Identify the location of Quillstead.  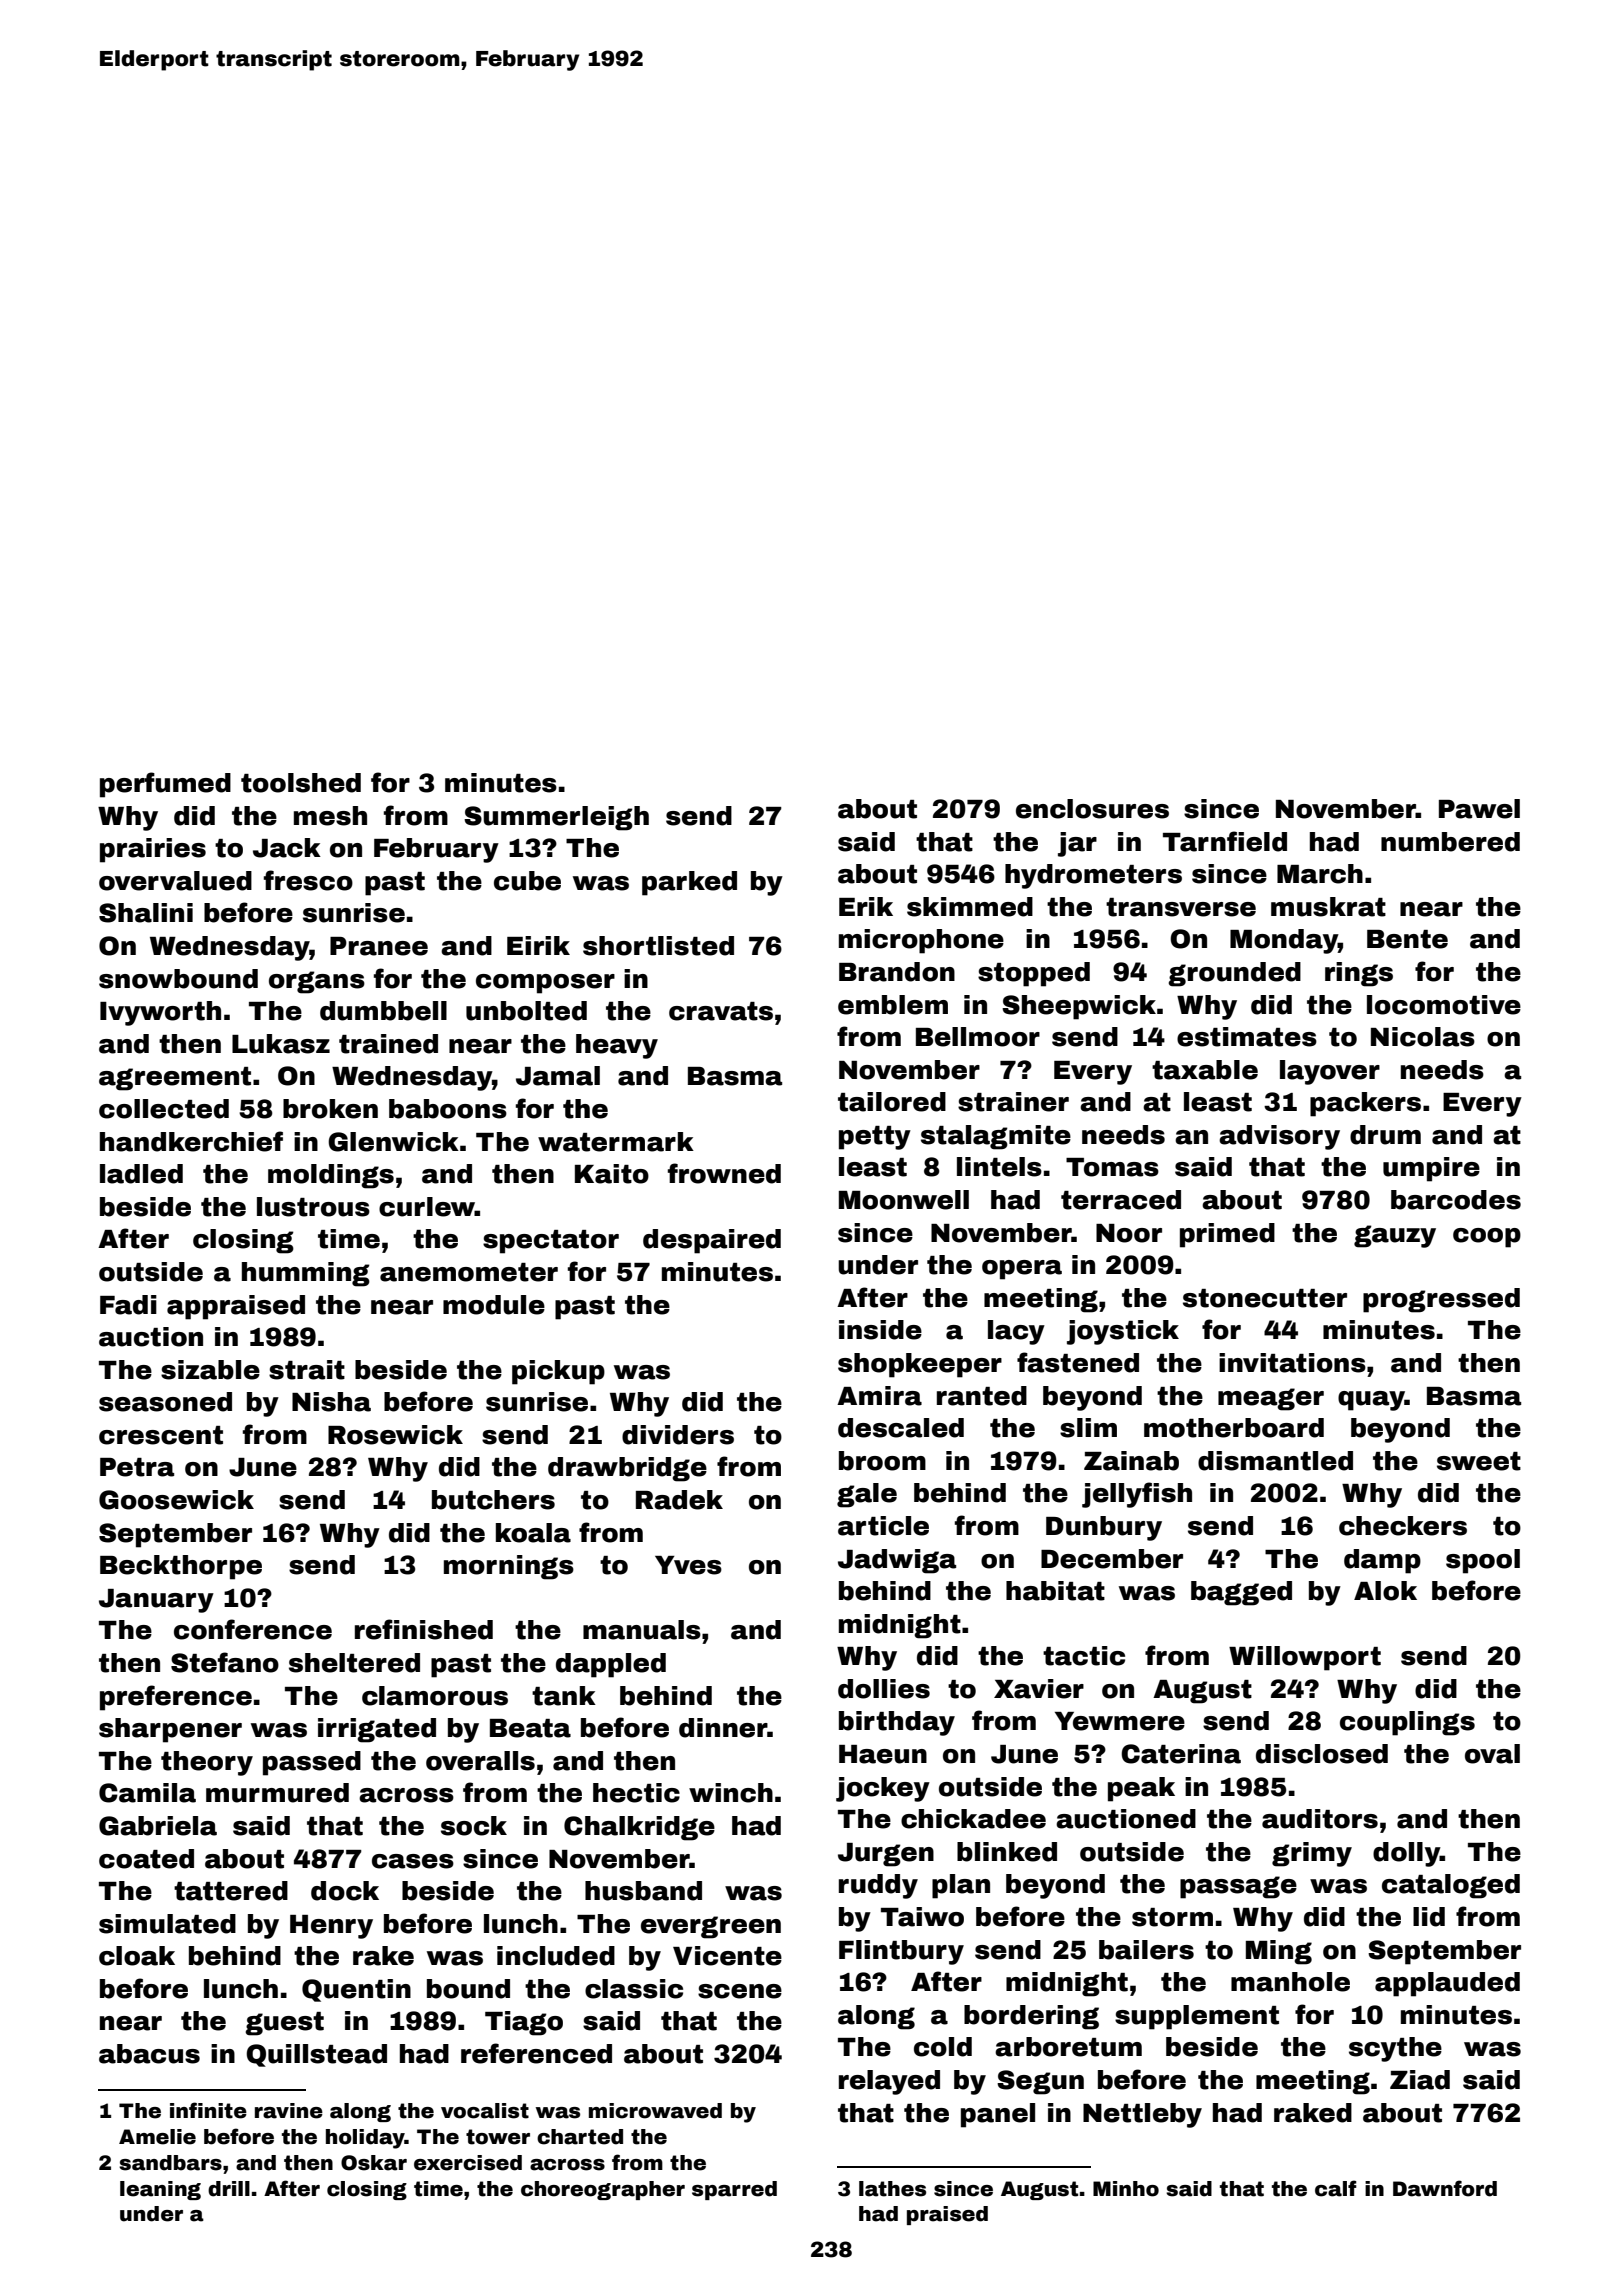
(316, 2055).
